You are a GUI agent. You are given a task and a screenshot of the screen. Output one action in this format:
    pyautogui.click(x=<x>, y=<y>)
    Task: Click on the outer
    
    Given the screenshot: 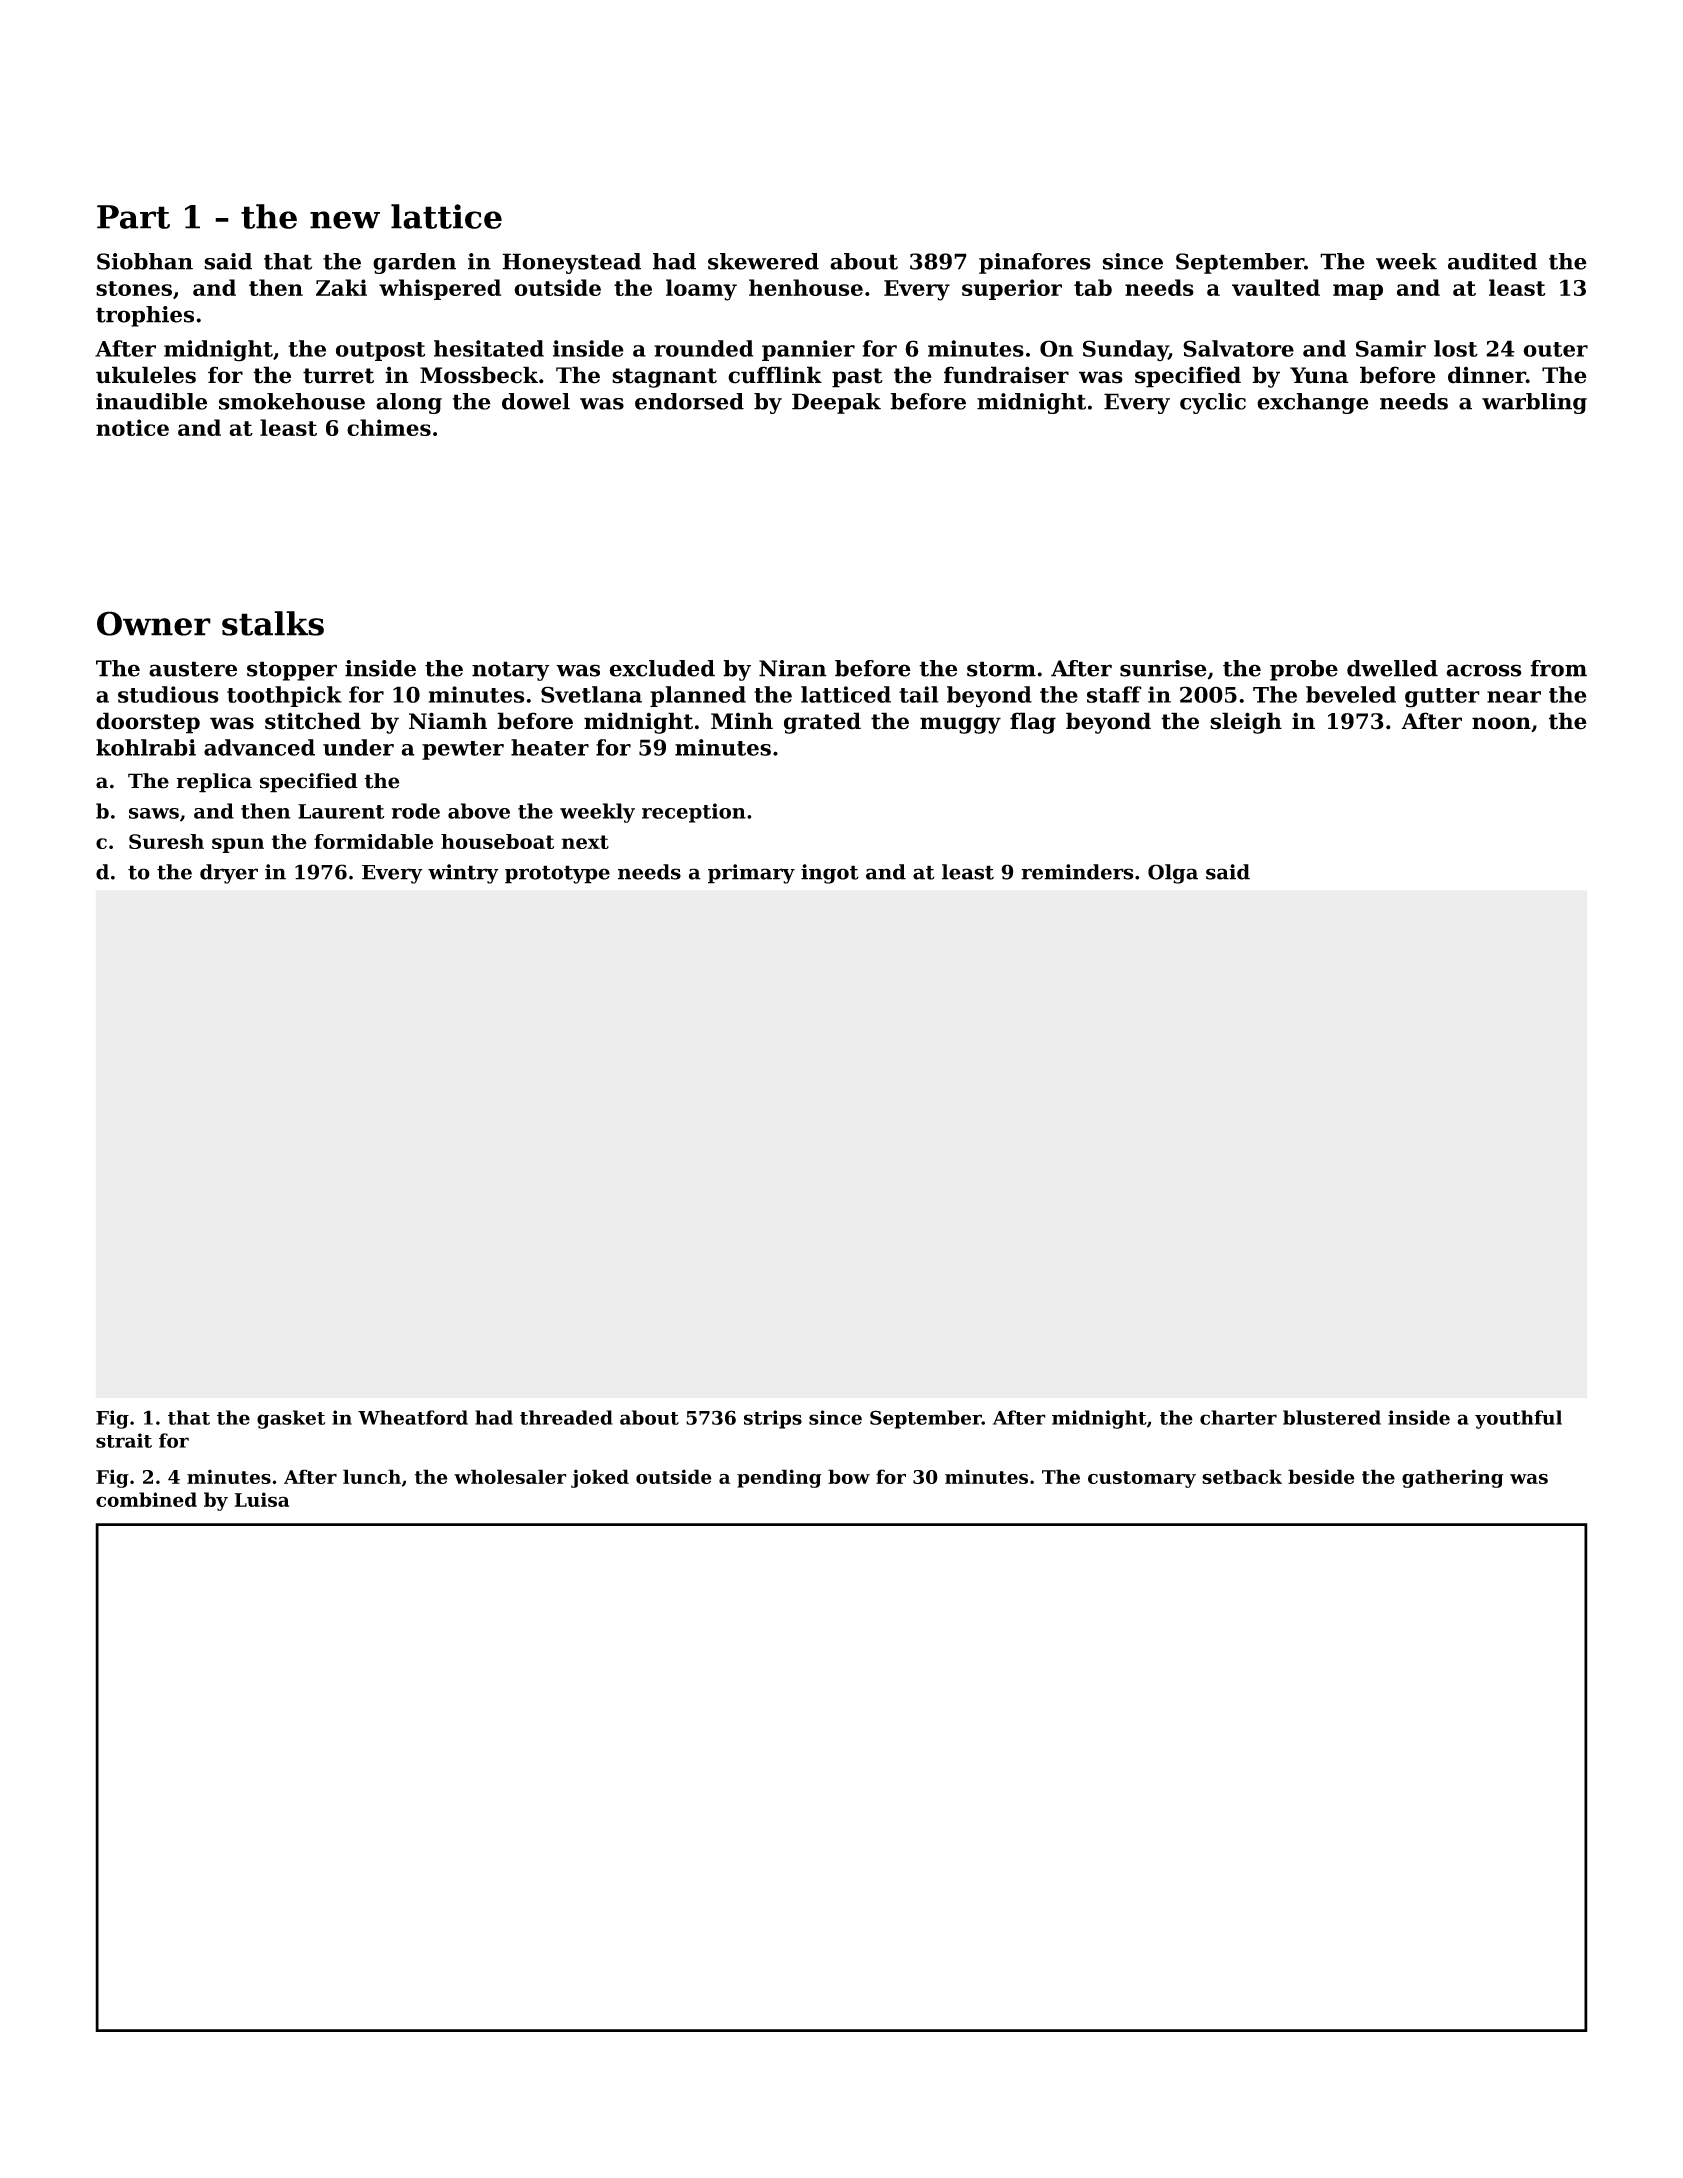 What is the action you would take?
    pyautogui.click(x=1555, y=349)
